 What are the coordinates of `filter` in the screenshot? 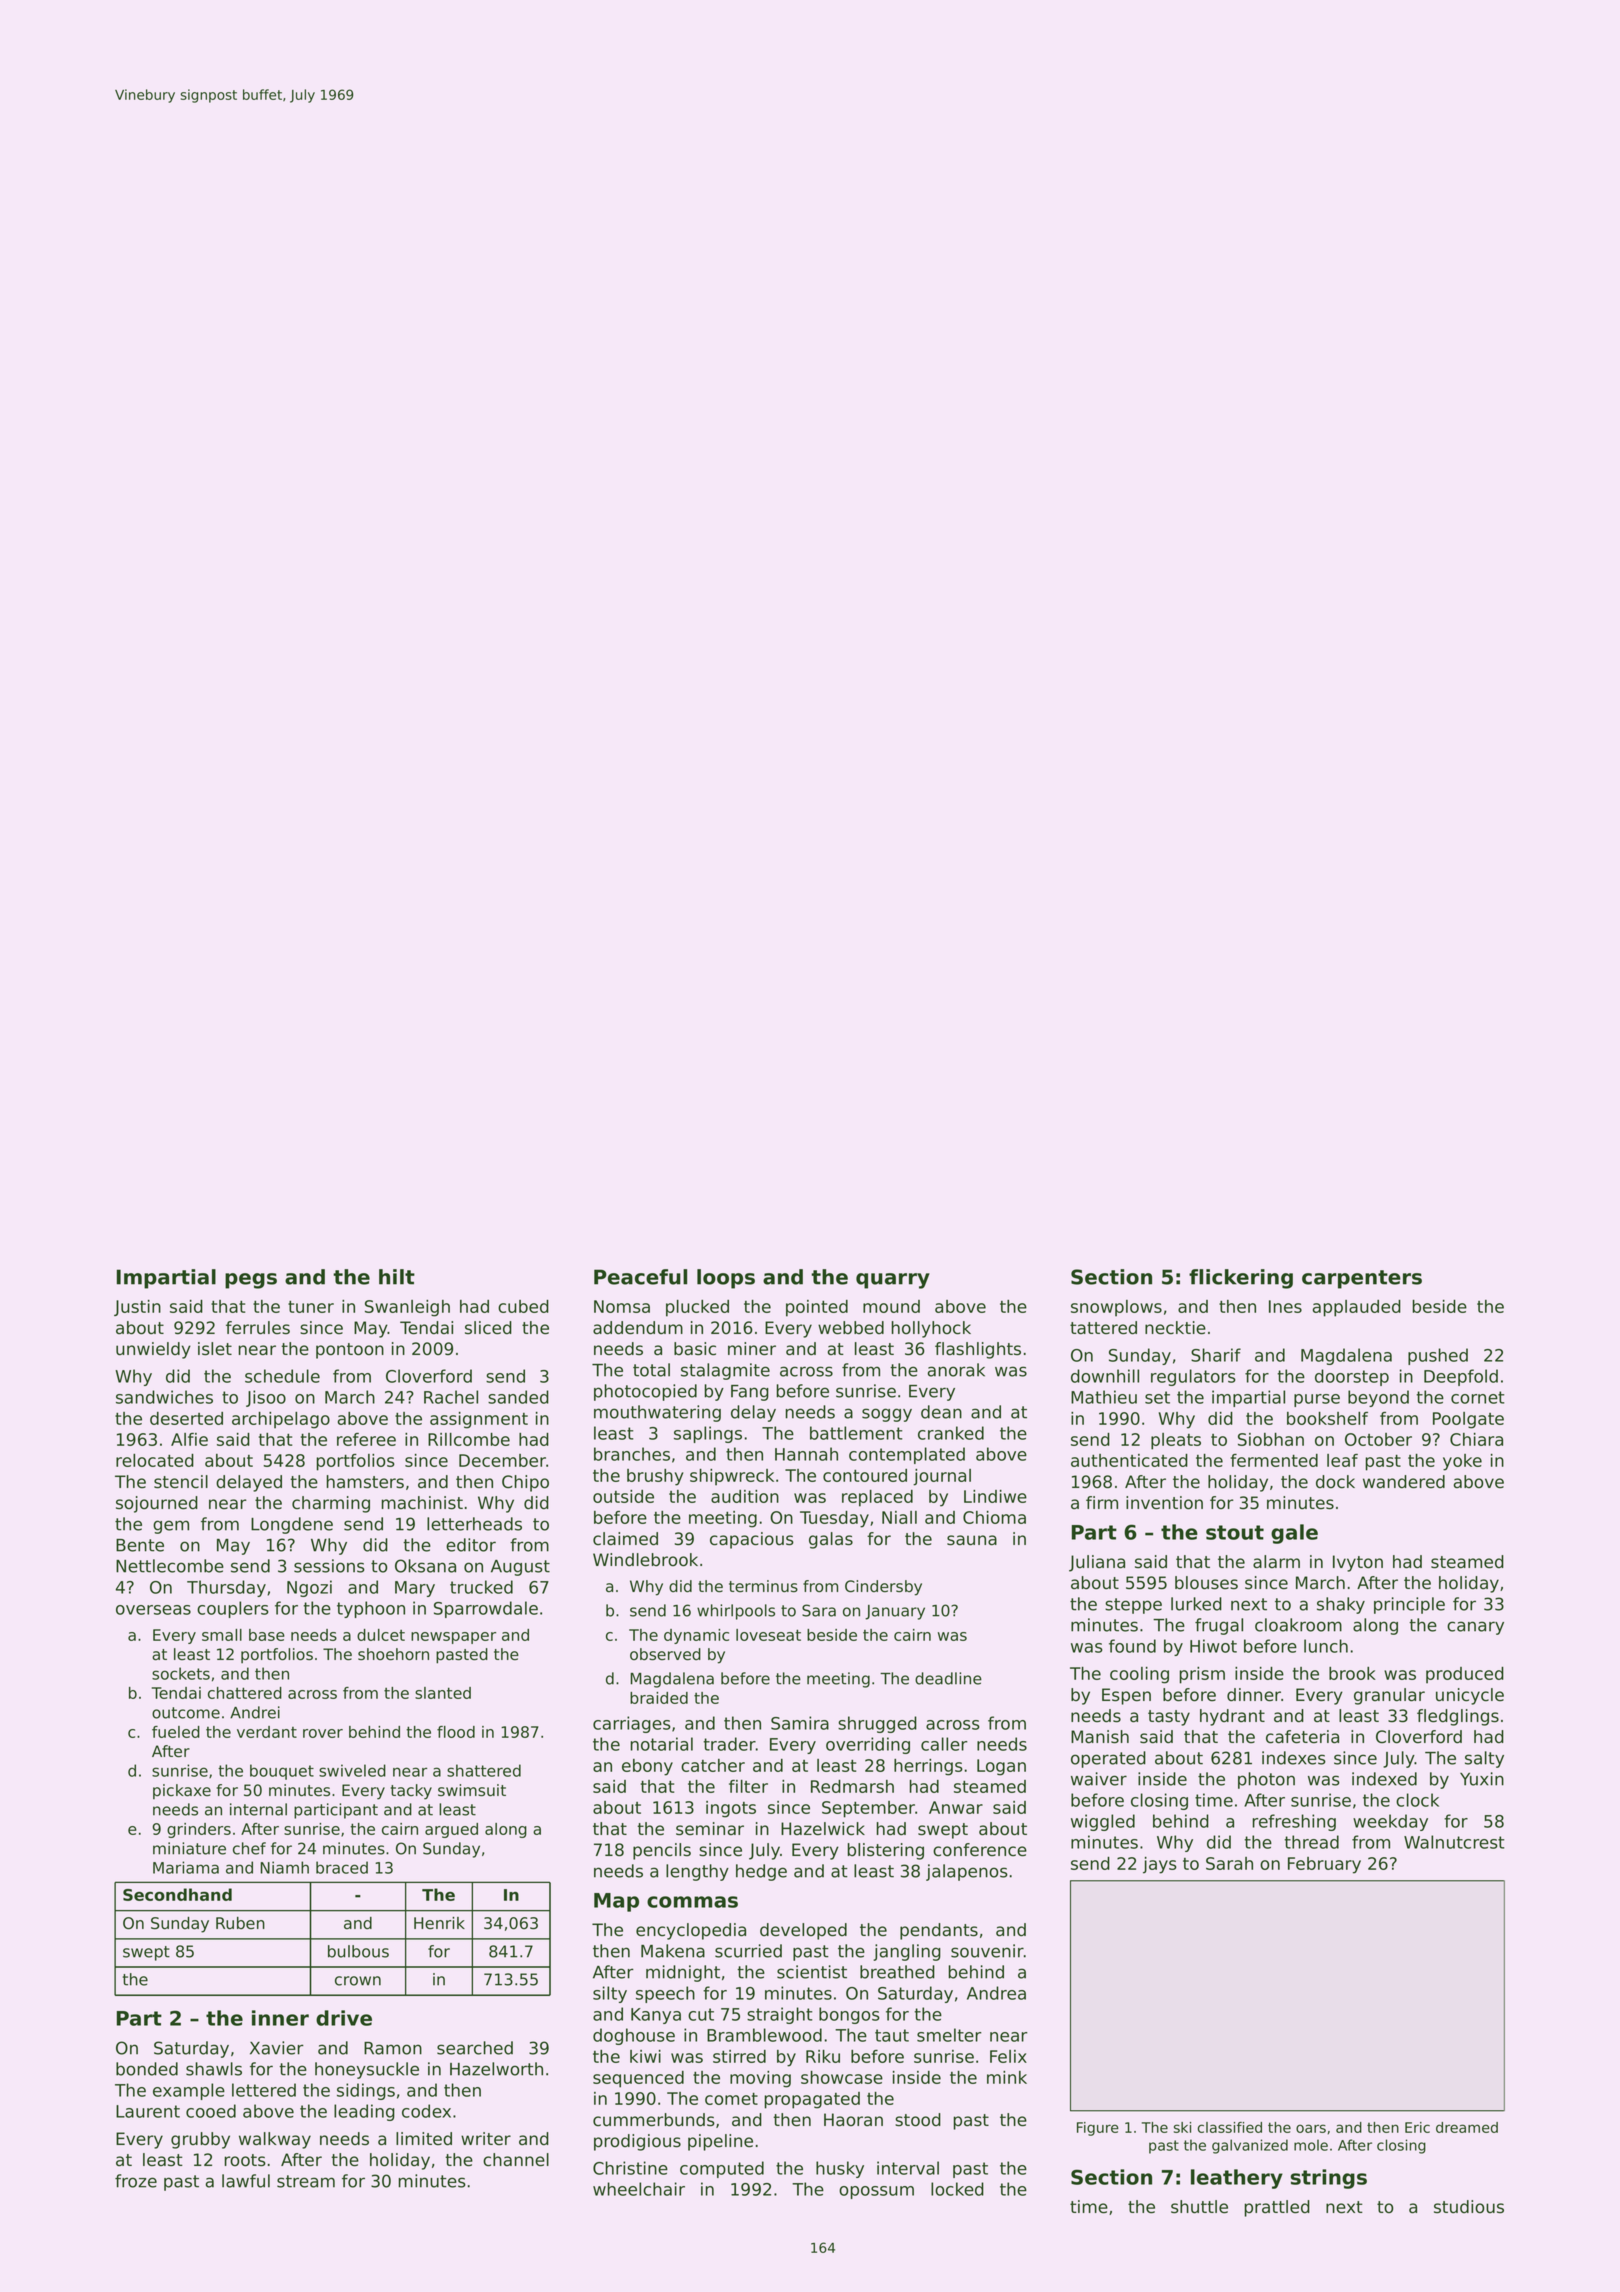 It's located at (748, 1786).
